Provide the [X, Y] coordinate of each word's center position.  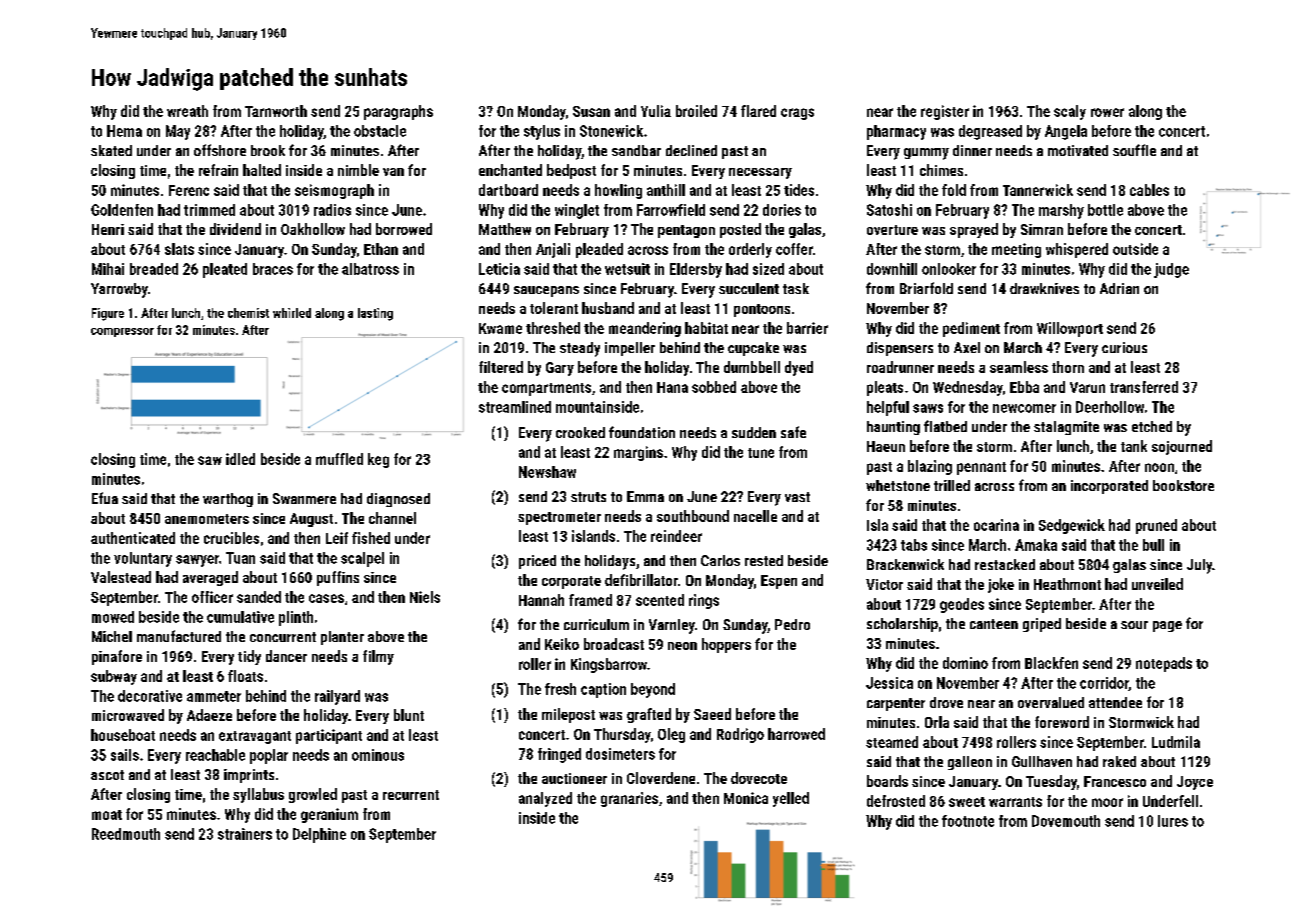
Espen [779, 582]
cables [1149, 190]
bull [1153, 545]
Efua [105, 498]
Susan [591, 111]
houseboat [123, 735]
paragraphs [398, 112]
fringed [559, 755]
